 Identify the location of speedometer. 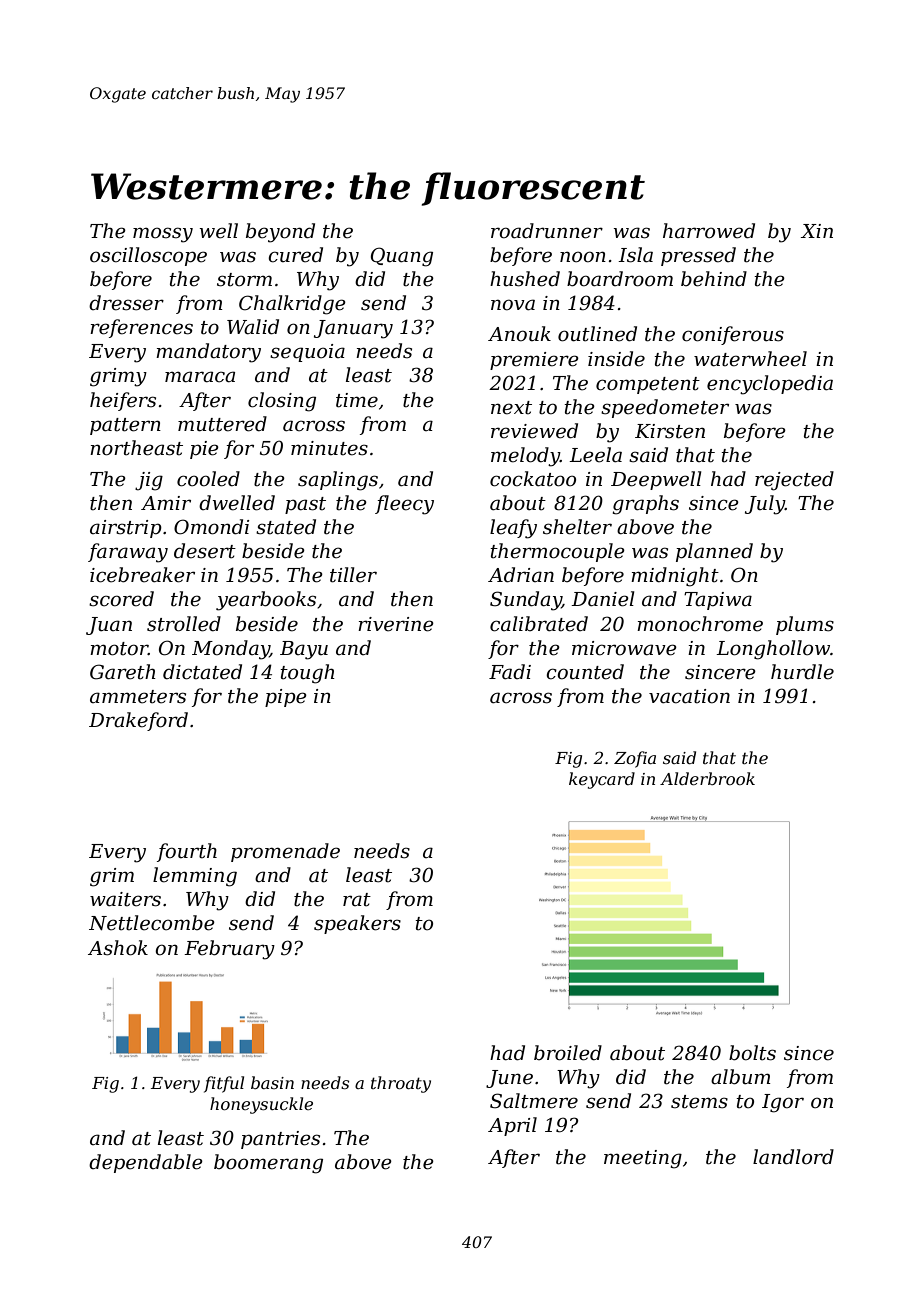
(665, 408).
